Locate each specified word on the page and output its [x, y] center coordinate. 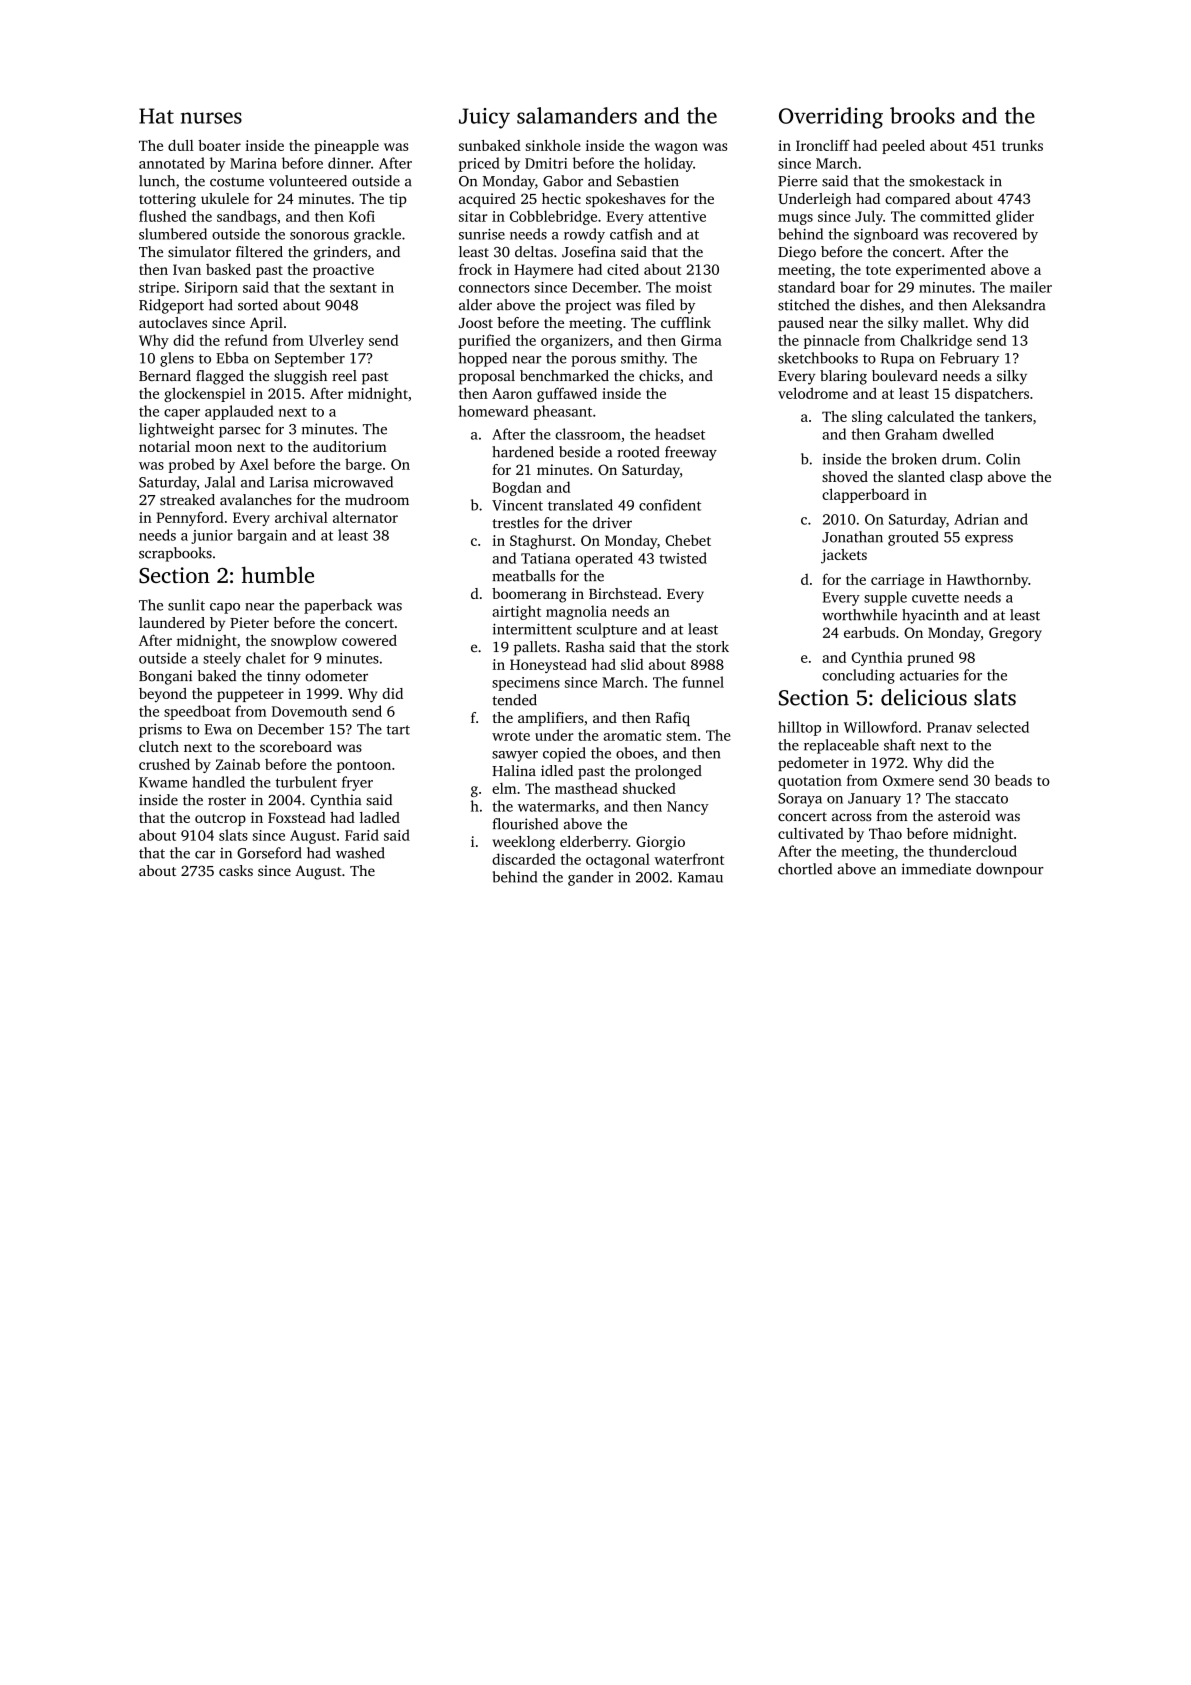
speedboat [197, 712]
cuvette [935, 598]
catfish [631, 234]
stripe [157, 289]
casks [236, 870]
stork [712, 646]
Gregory [1015, 634]
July [869, 217]
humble [278, 574]
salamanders [577, 115]
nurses [211, 118]
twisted [683, 558]
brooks [922, 115]
